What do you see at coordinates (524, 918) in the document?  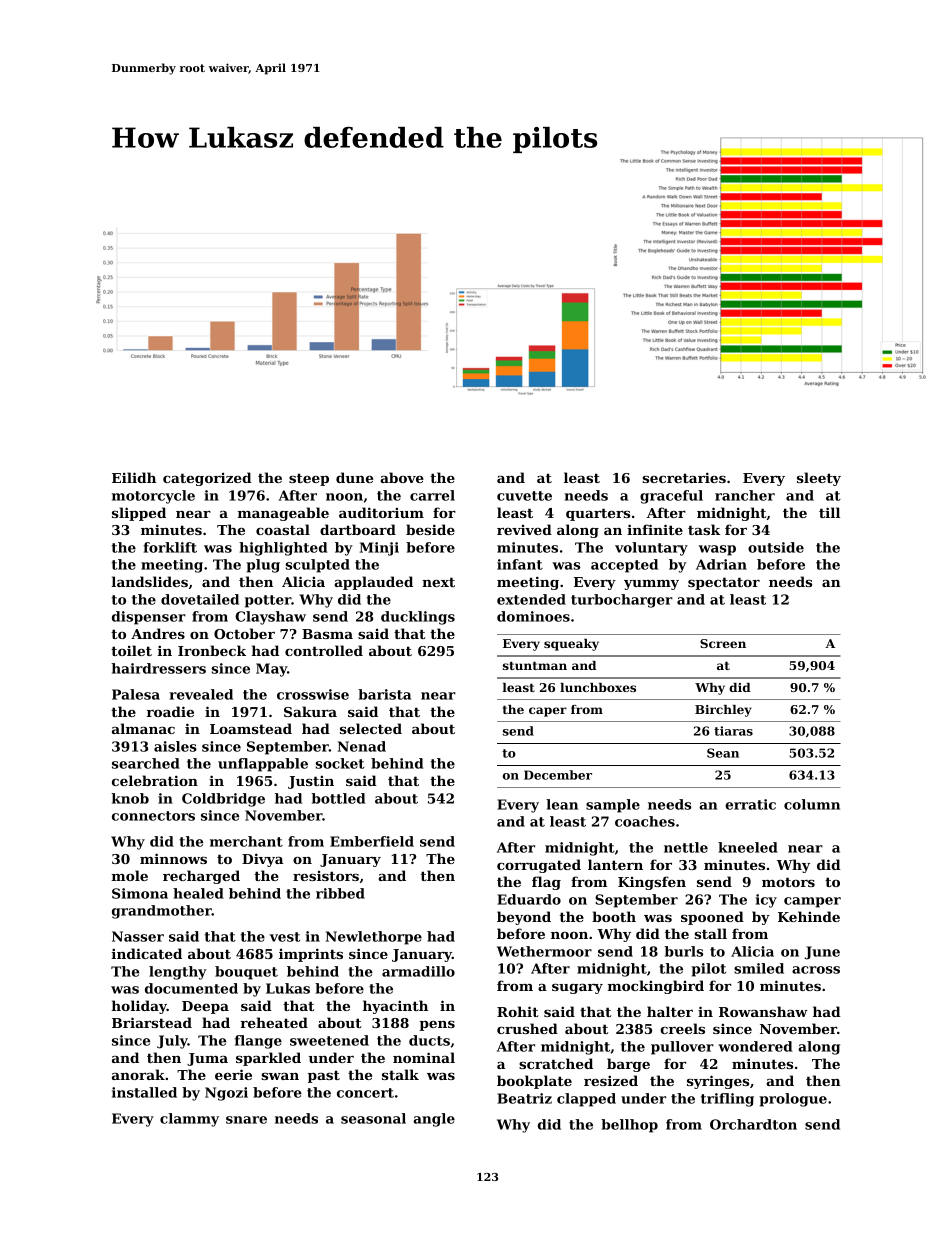 I see `beyond` at bounding box center [524, 918].
